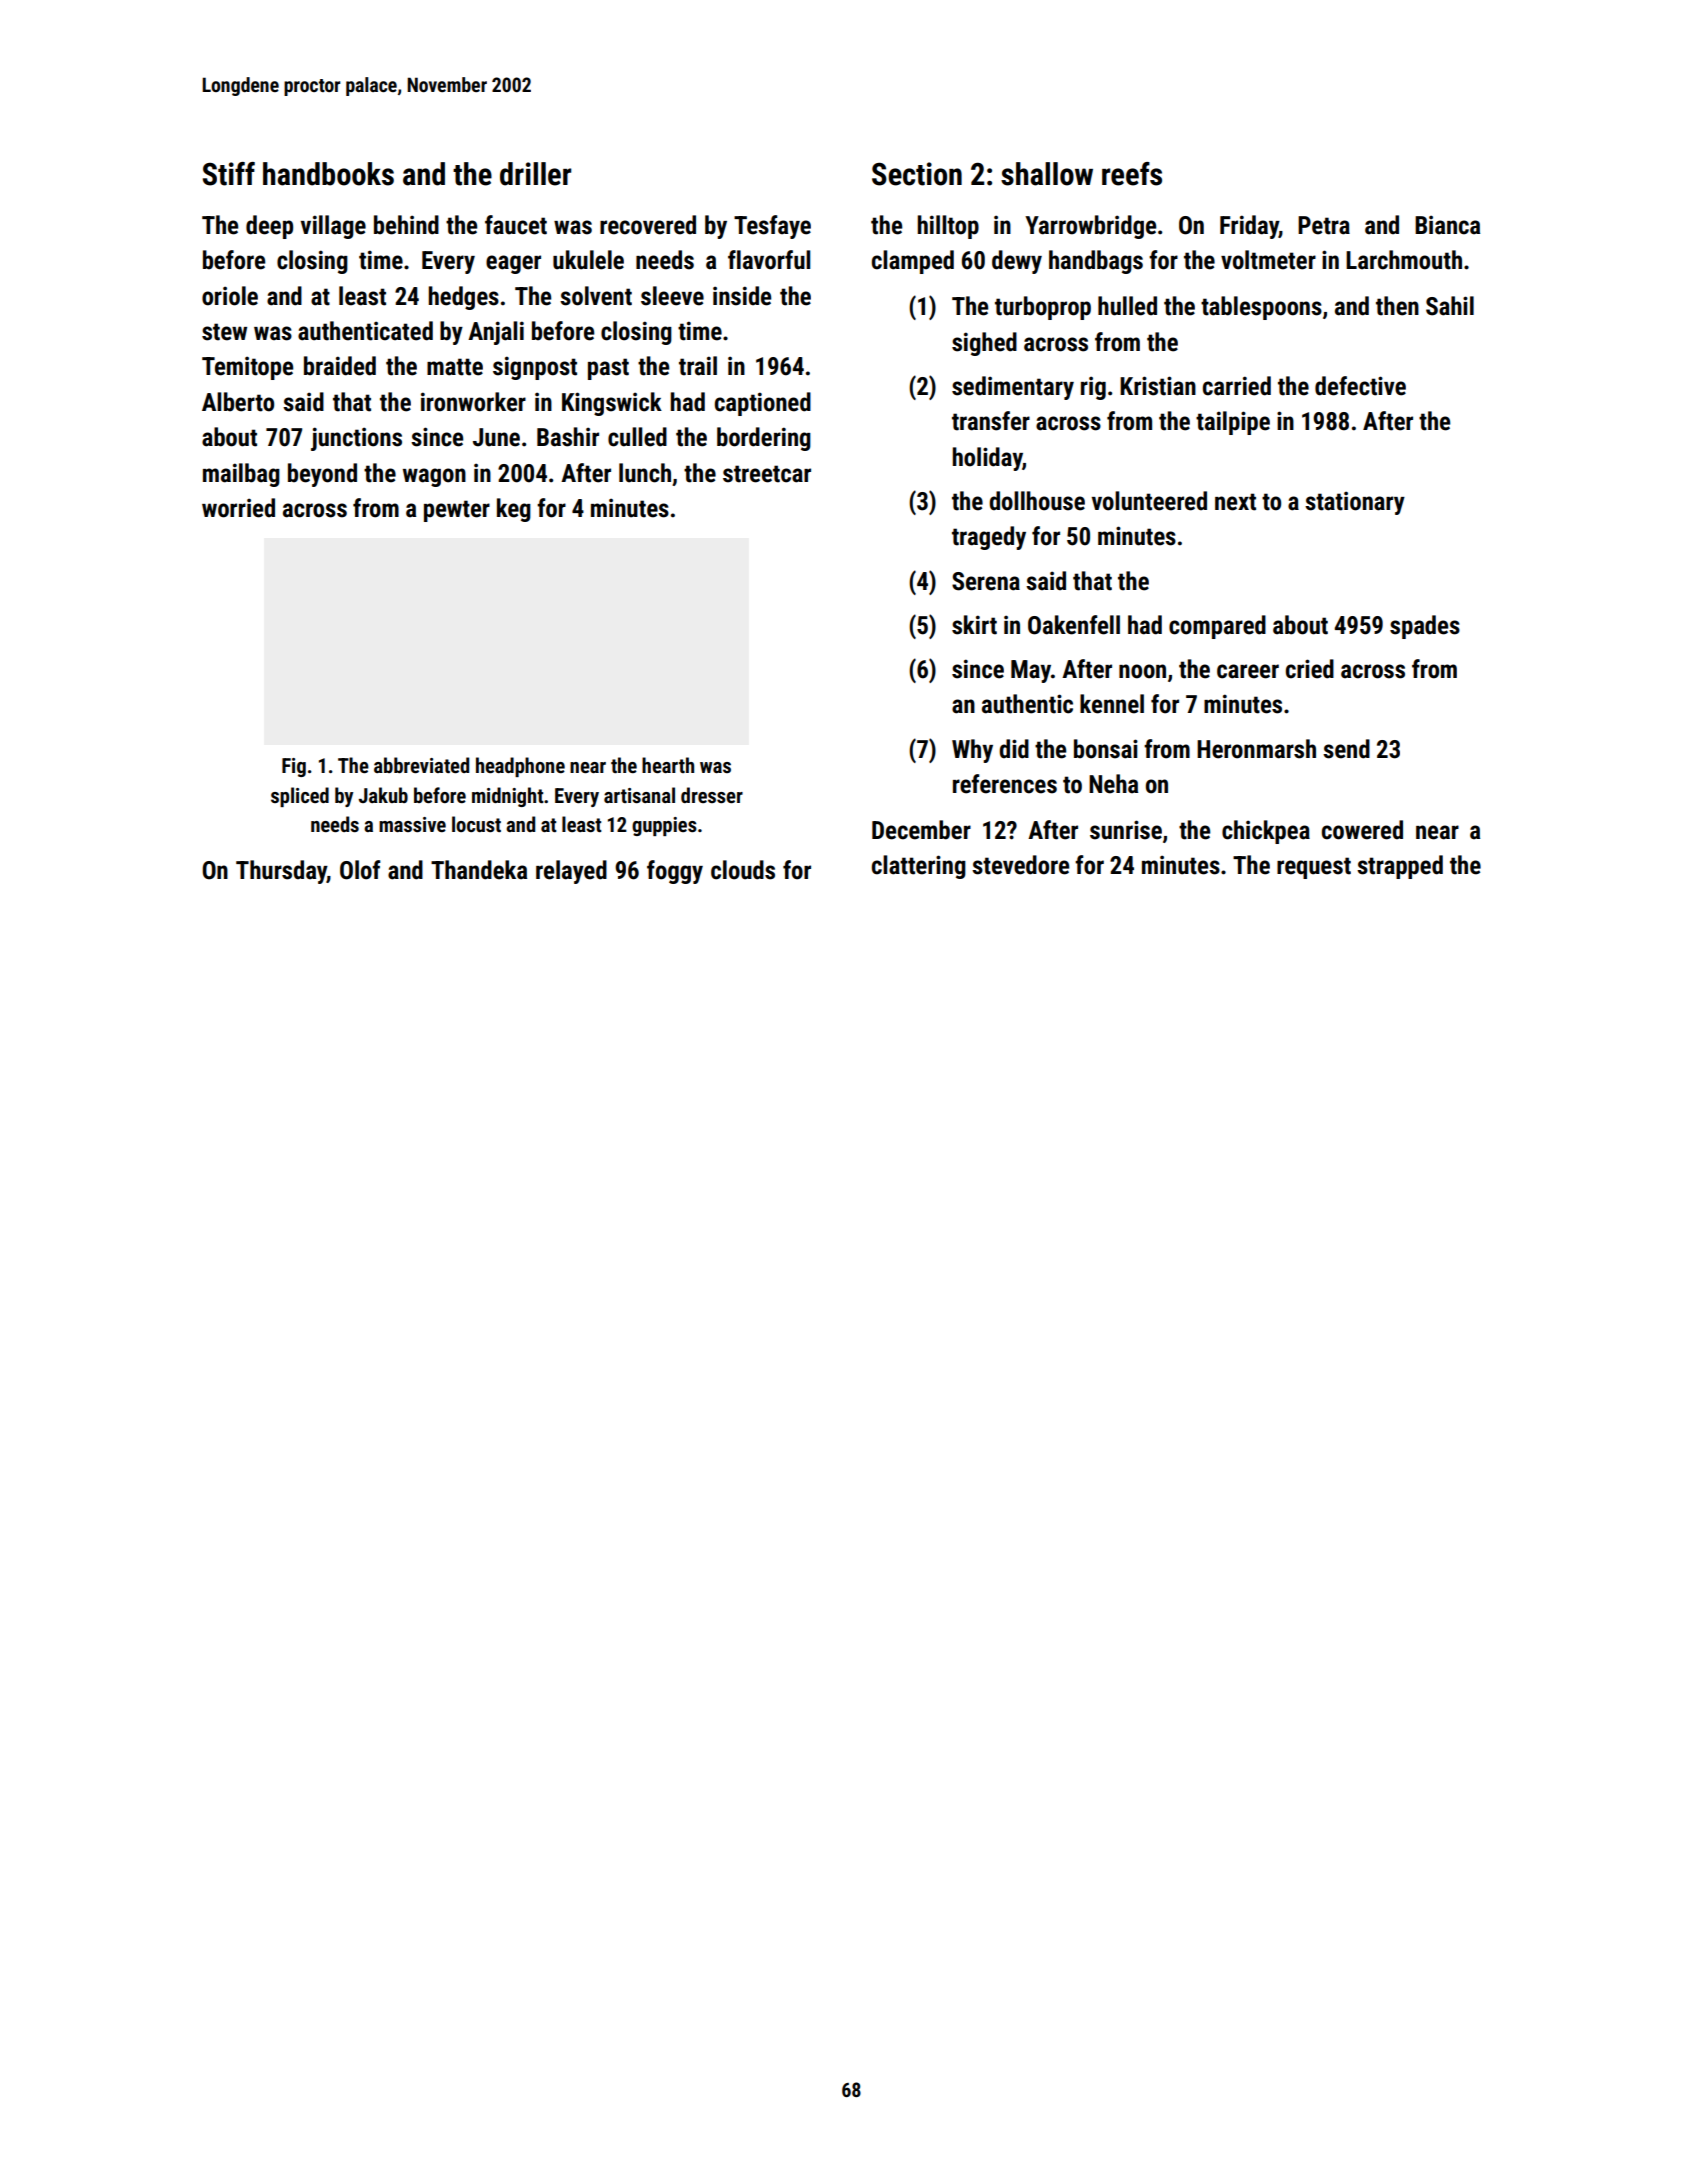  Describe the element at coordinates (974, 625) in the screenshot. I see `skirt` at that location.
